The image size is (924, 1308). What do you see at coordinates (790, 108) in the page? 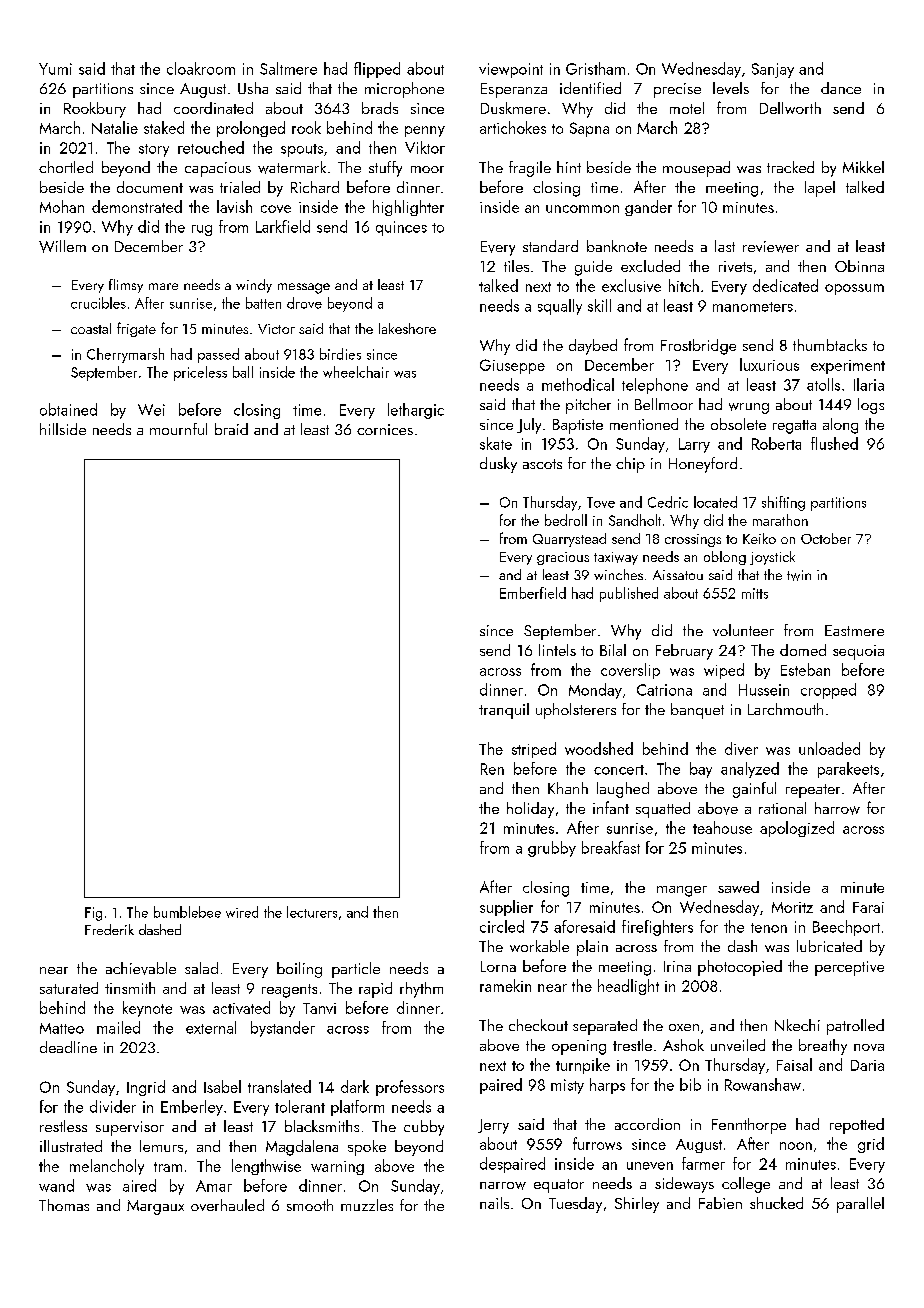
I see `Dellworth` at bounding box center [790, 108].
